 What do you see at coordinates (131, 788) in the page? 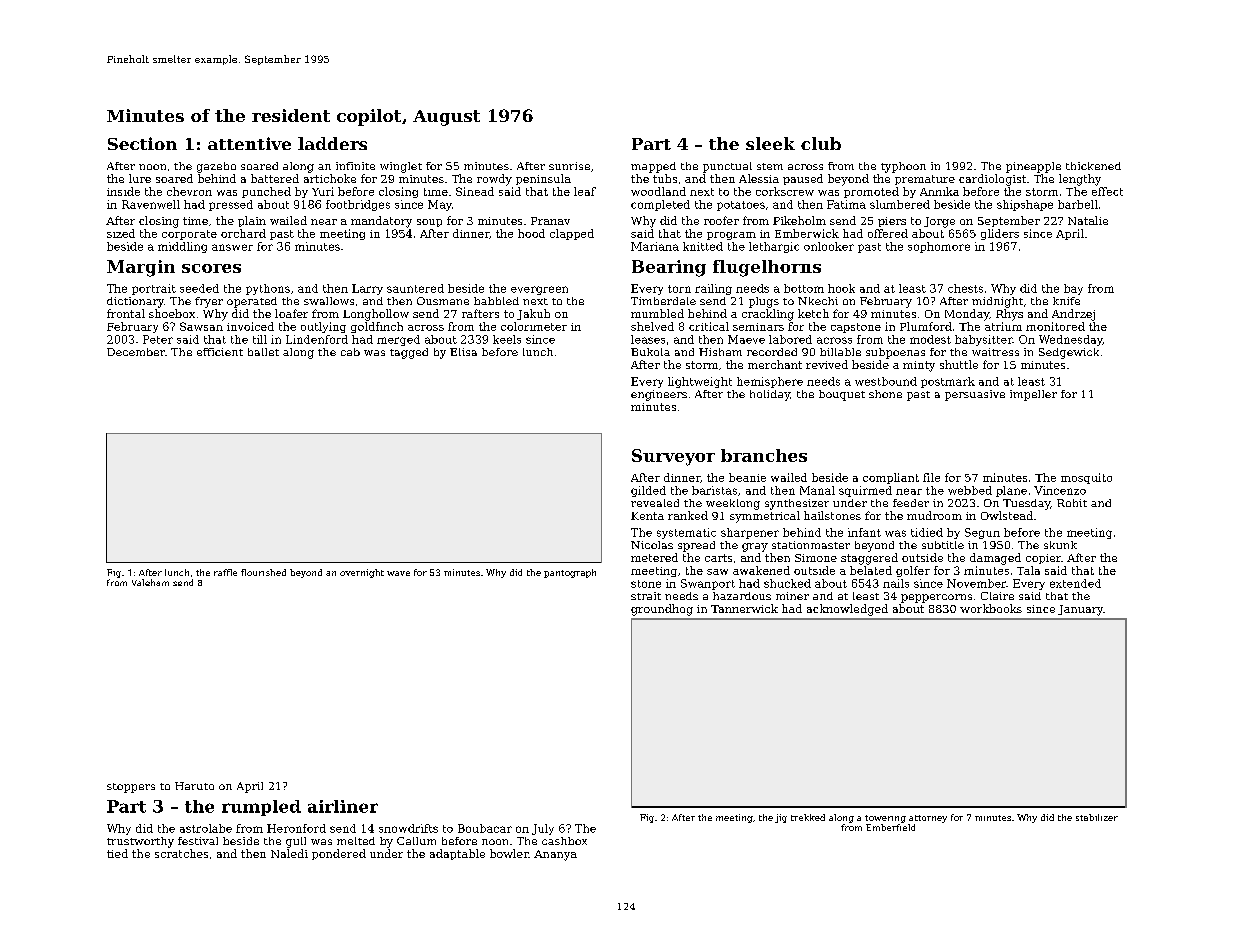
I see `stoppers` at bounding box center [131, 788].
